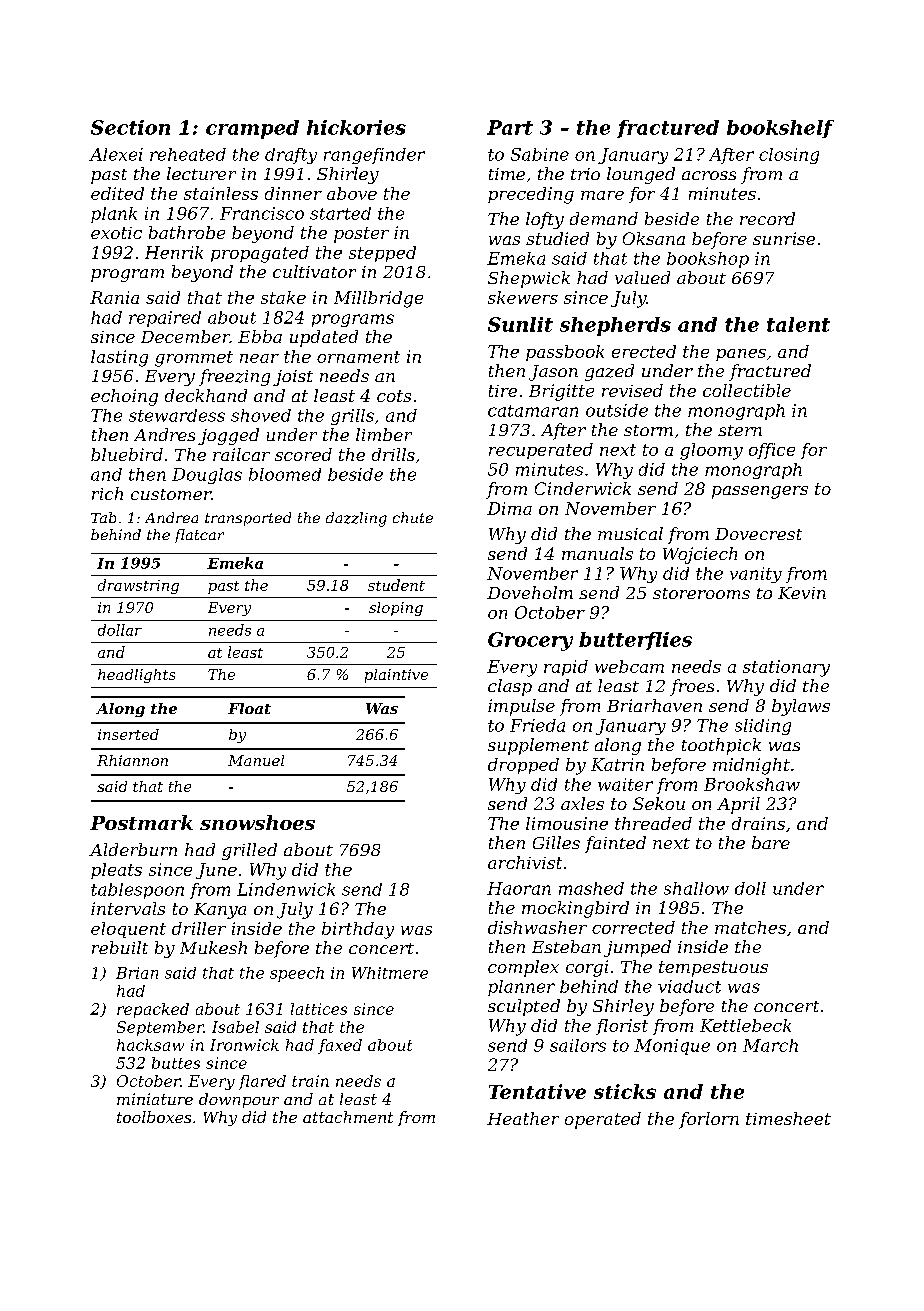 This document has width=924, height=1311. I want to click on inserted, so click(128, 734).
